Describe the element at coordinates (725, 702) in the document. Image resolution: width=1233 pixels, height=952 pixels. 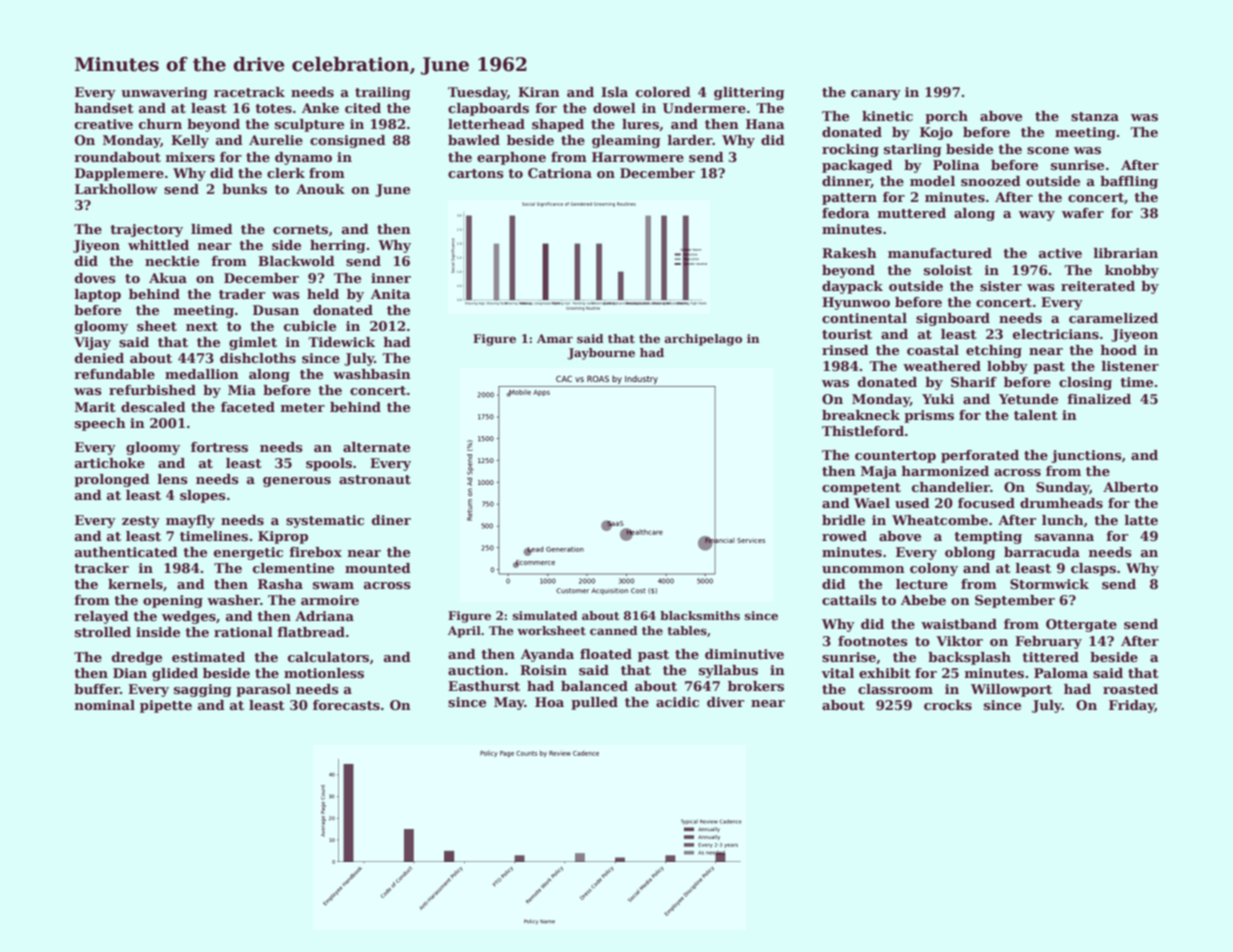
I see `diver` at that location.
